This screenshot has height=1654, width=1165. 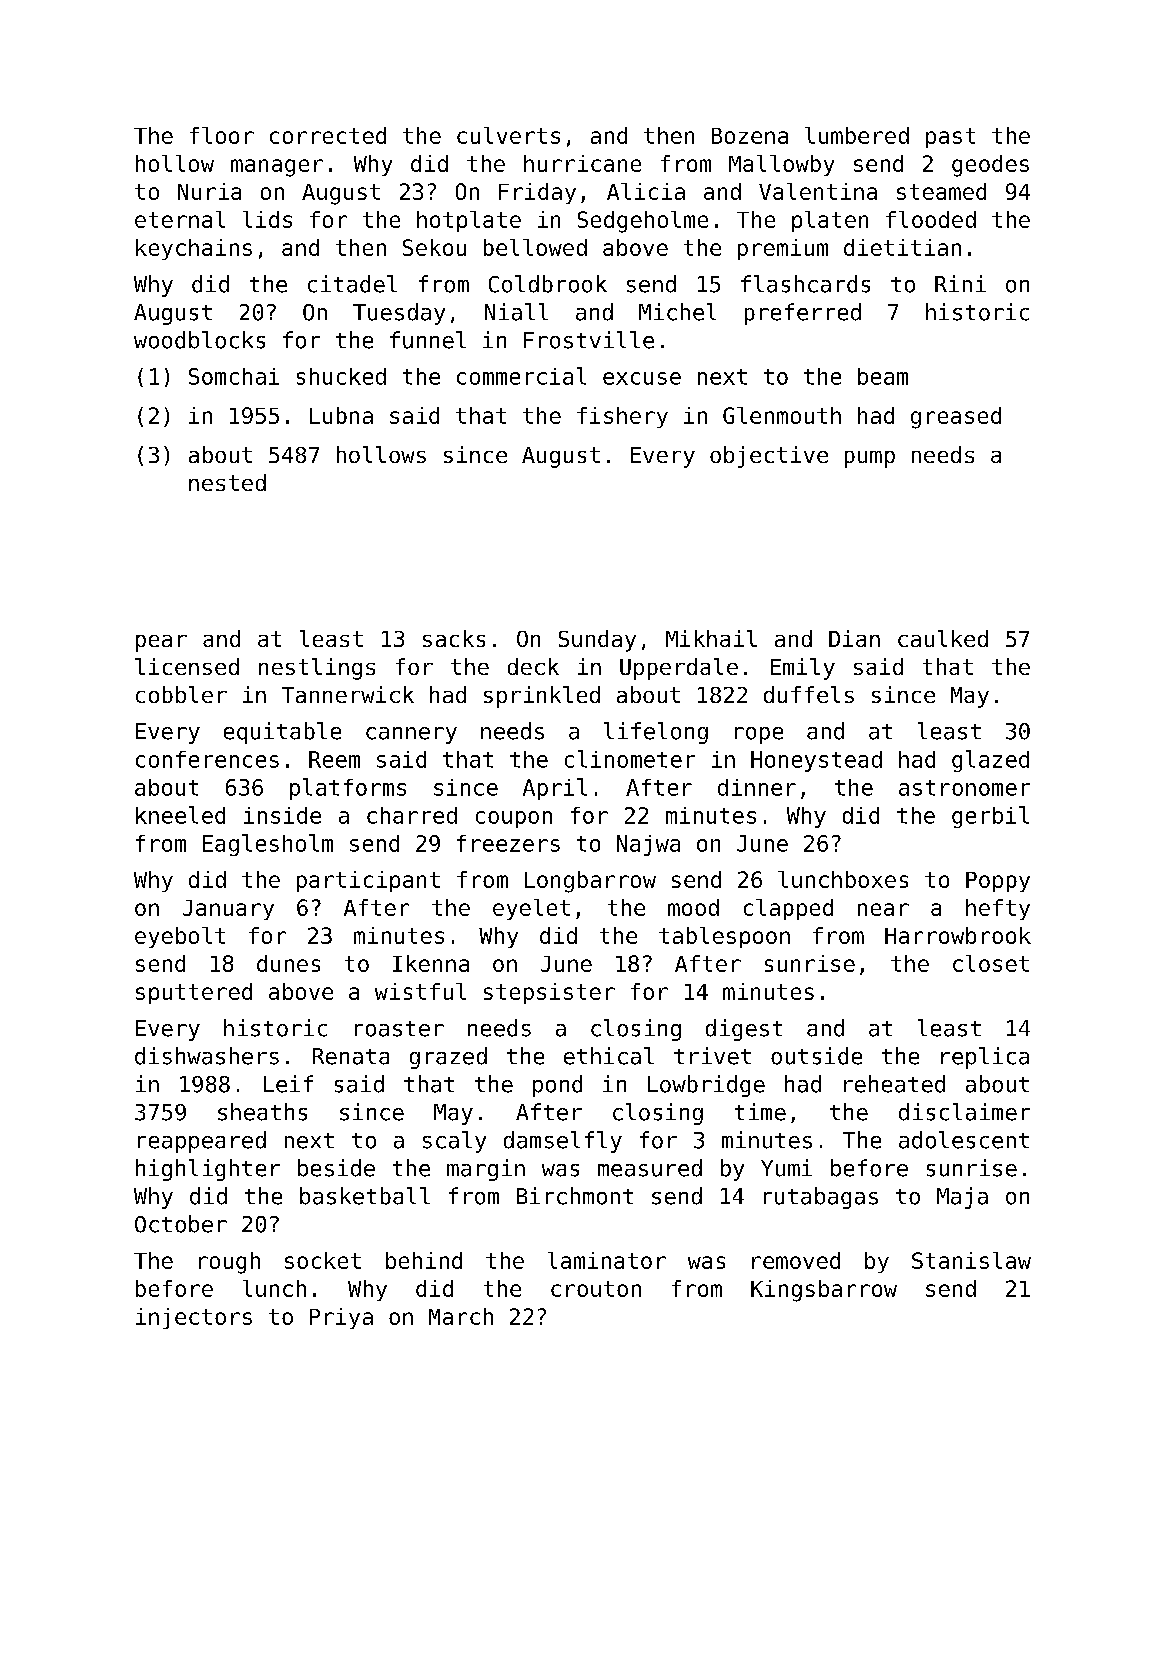 What do you see at coordinates (222, 135) in the screenshot?
I see `floor` at bounding box center [222, 135].
